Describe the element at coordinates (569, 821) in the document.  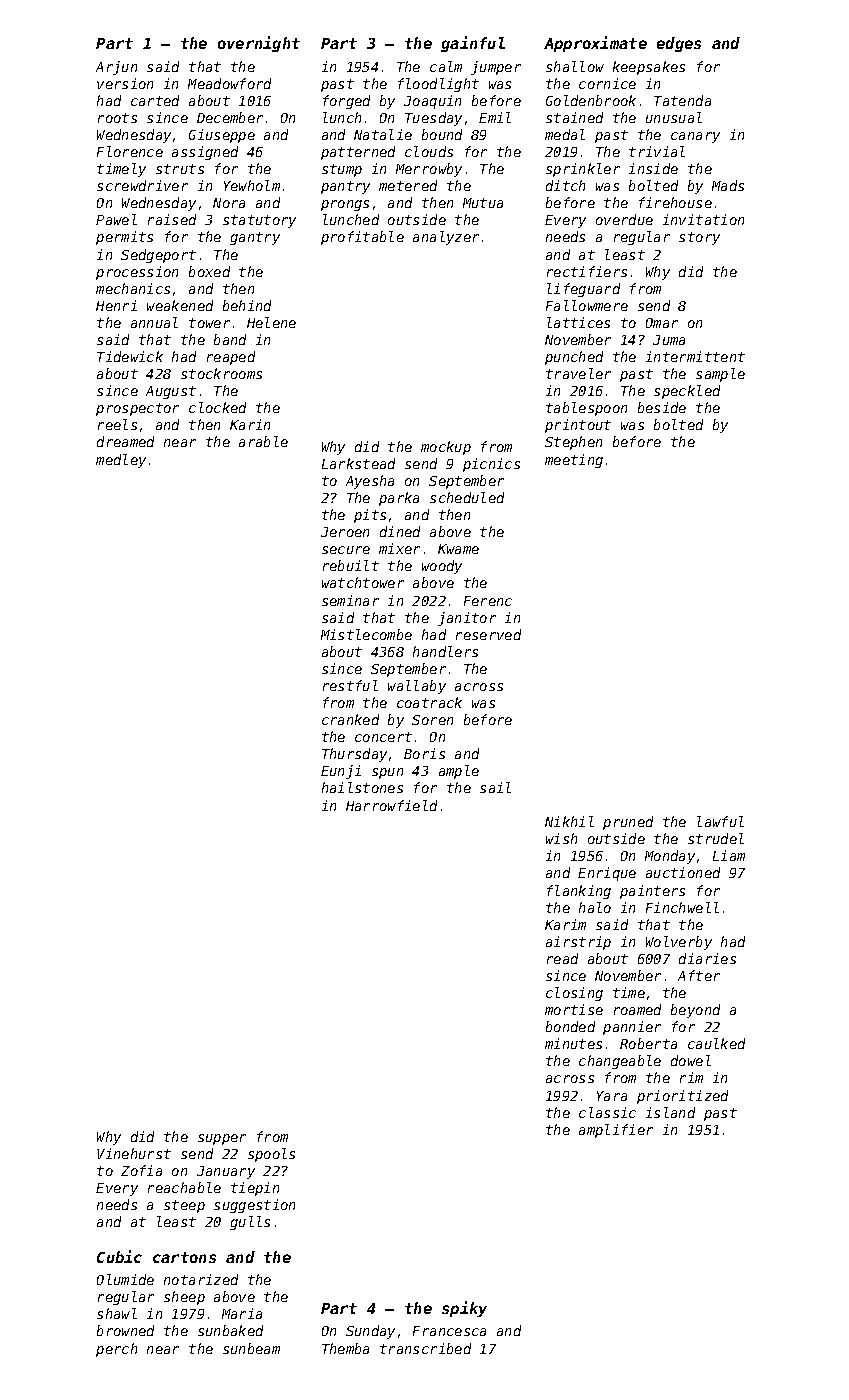
I see `Nikhil` at that location.
